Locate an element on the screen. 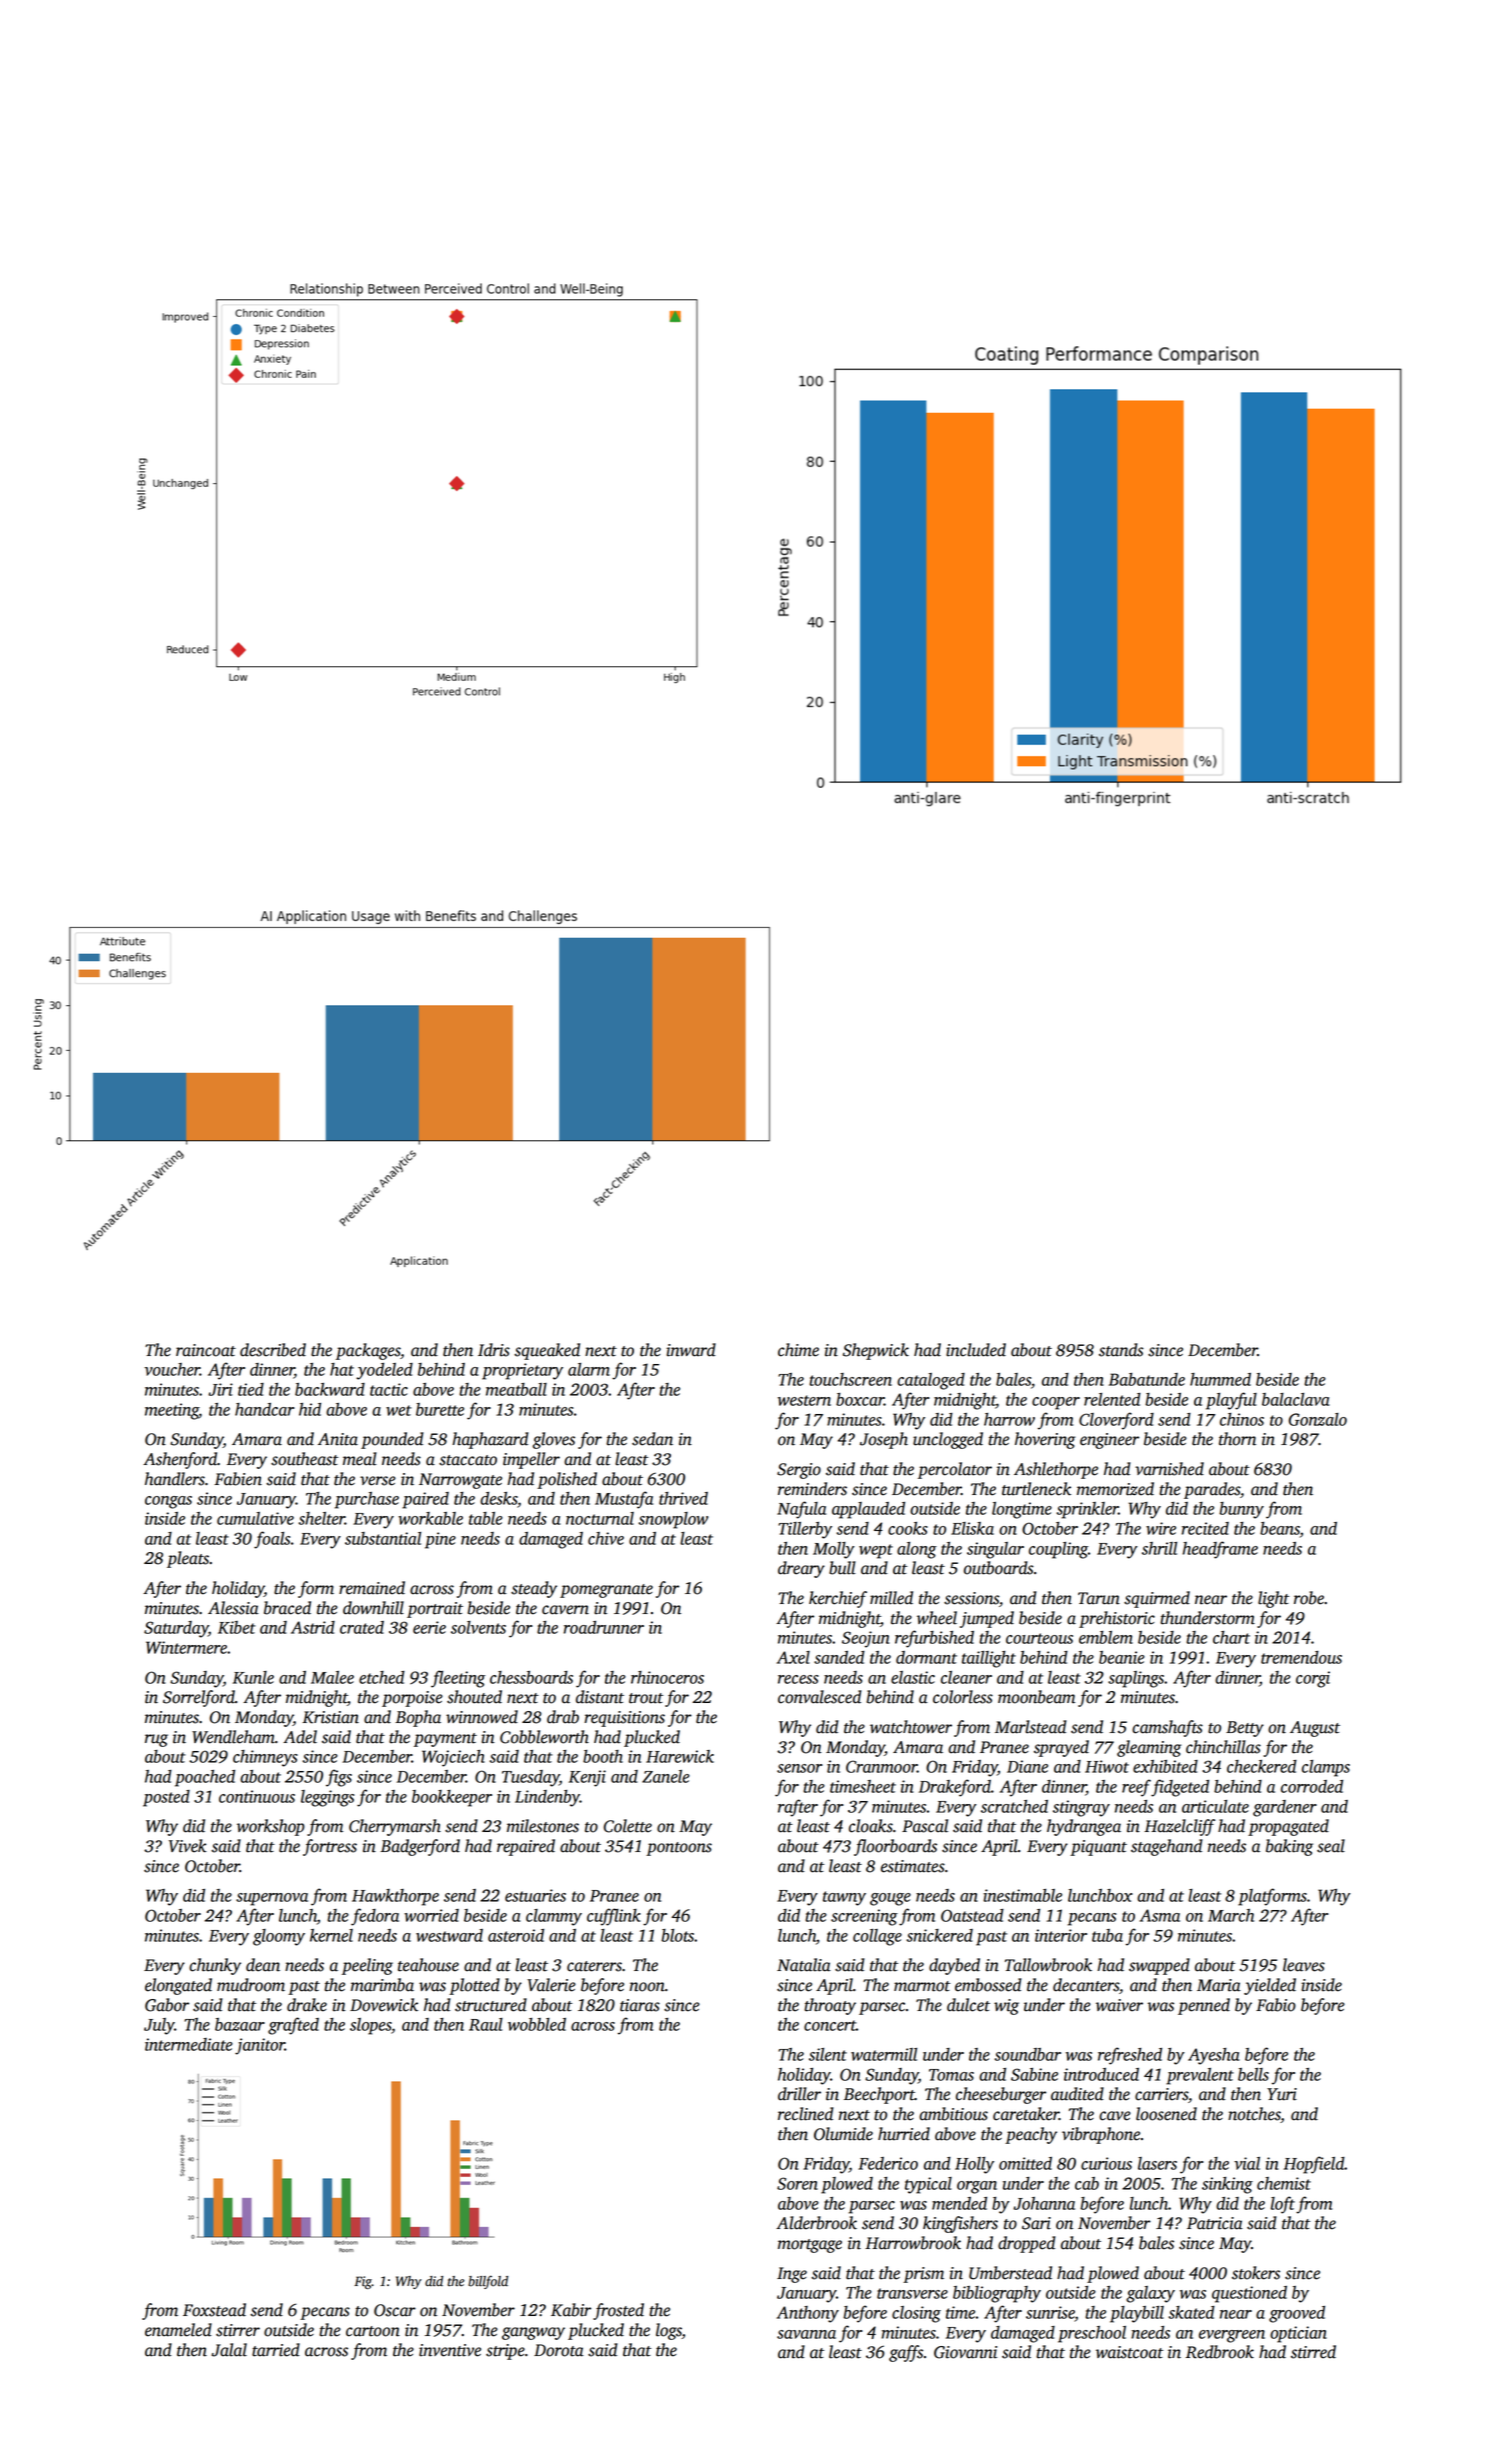 This screenshot has width=1496, height=2464. janitor is located at coordinates (260, 2046).
